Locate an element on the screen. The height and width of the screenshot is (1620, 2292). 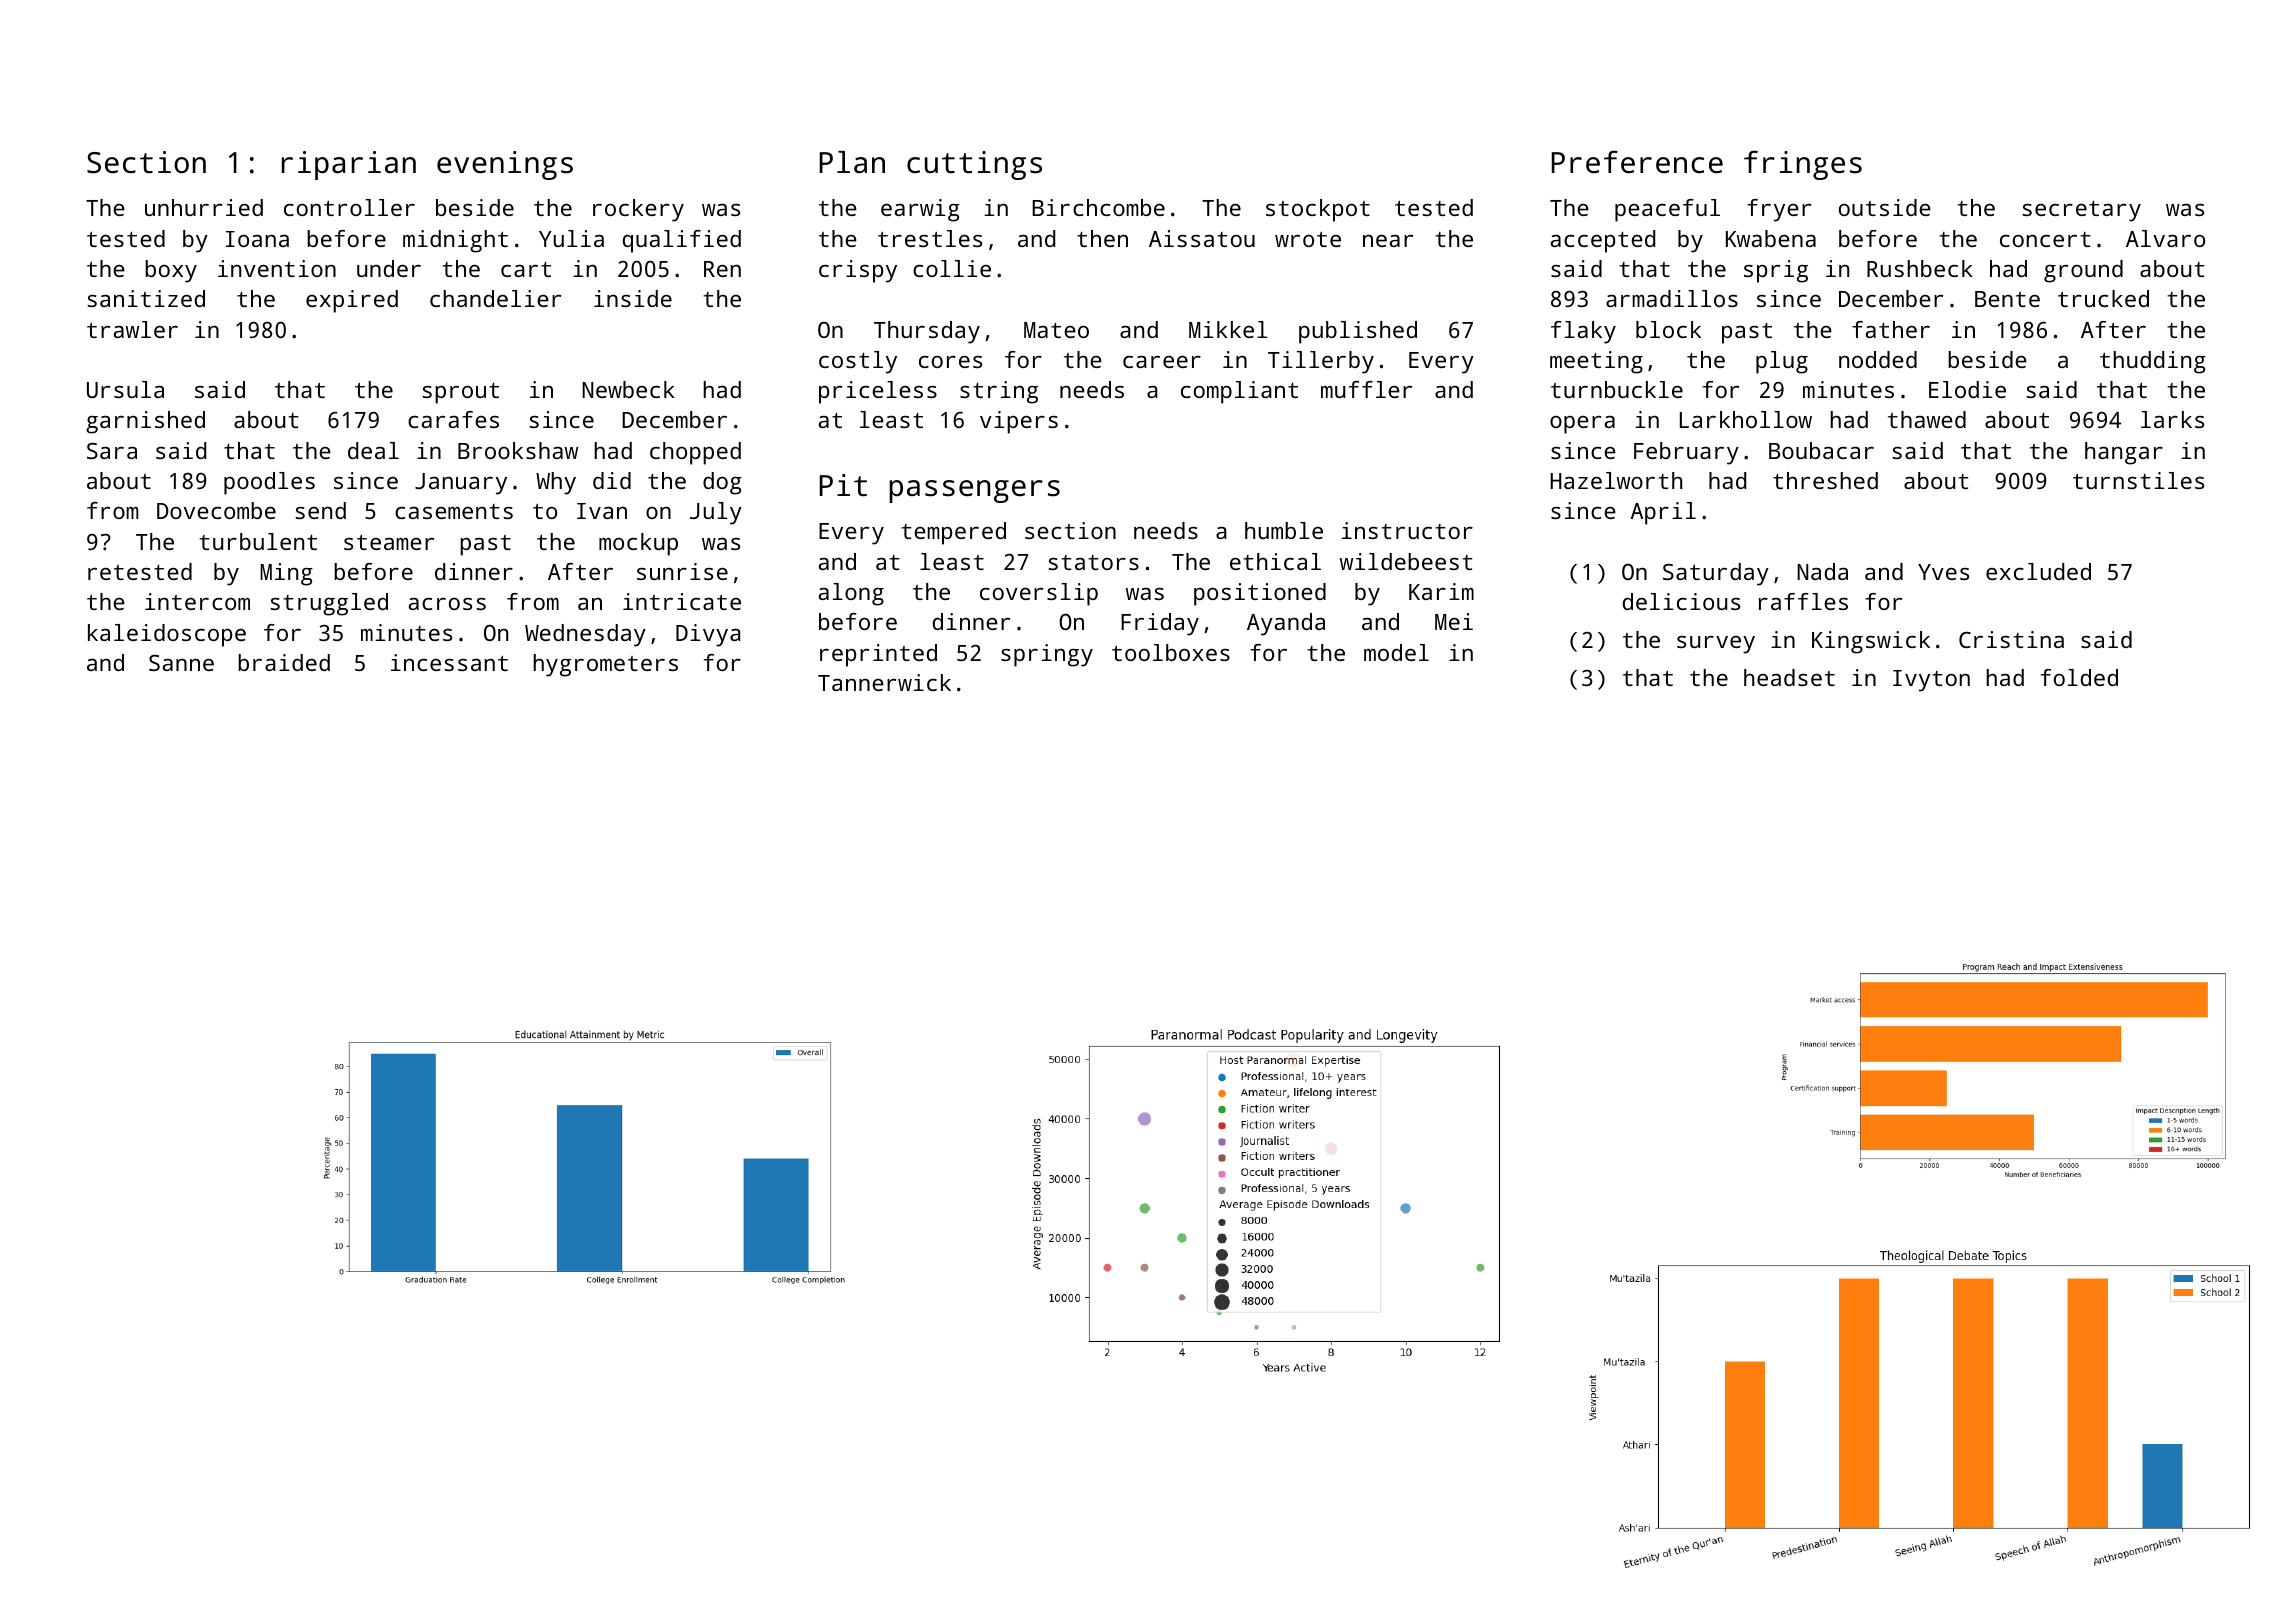
folded is located at coordinates (2079, 677).
